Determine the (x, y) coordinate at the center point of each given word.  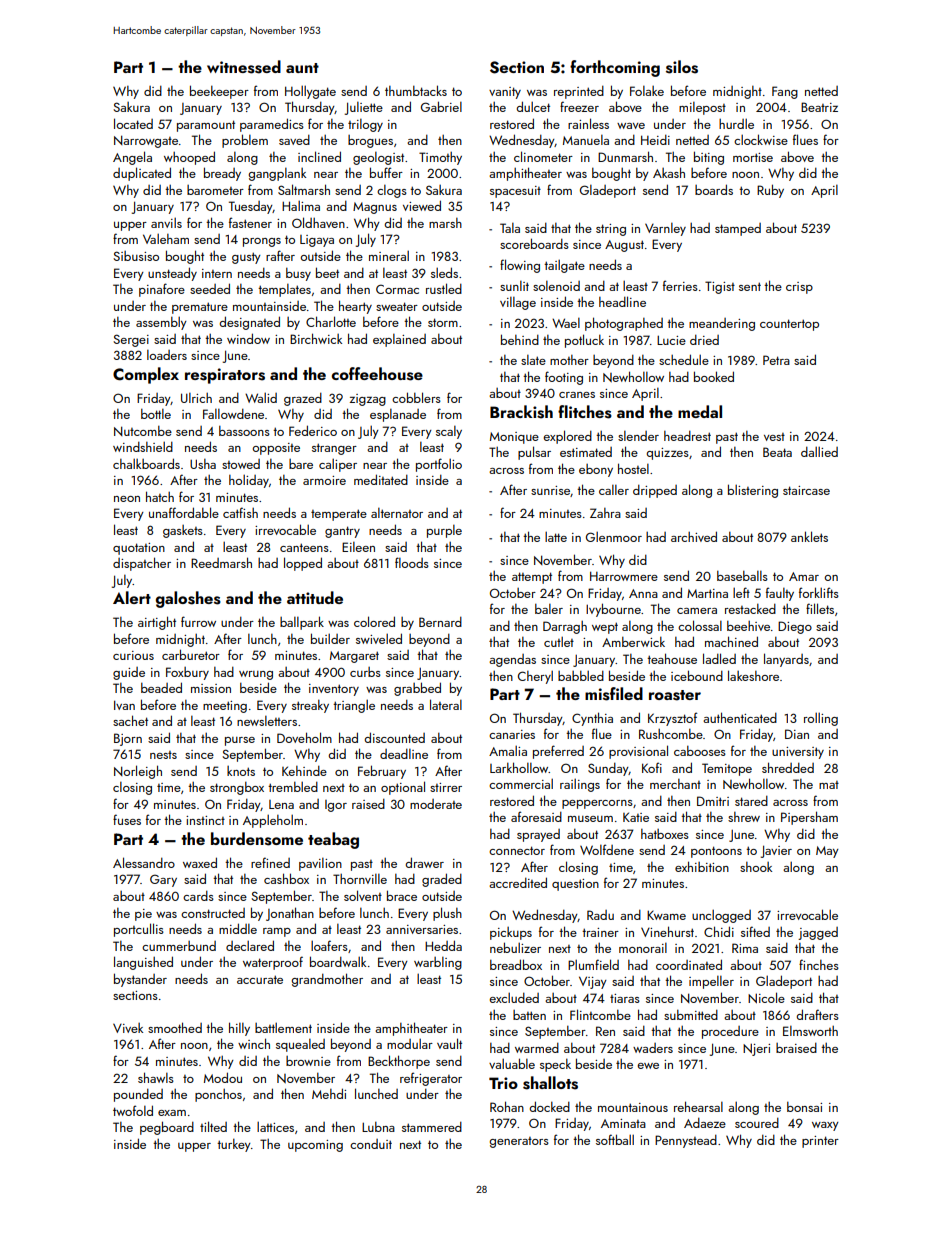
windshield (143, 446)
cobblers (416, 397)
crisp (799, 288)
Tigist (720, 287)
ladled (719, 658)
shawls (156, 1077)
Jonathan (290, 914)
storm (443, 322)
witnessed (244, 67)
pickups (511, 933)
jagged (818, 933)
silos (682, 67)
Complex (146, 375)
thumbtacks (416, 90)
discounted (394, 737)
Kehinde (304, 770)
